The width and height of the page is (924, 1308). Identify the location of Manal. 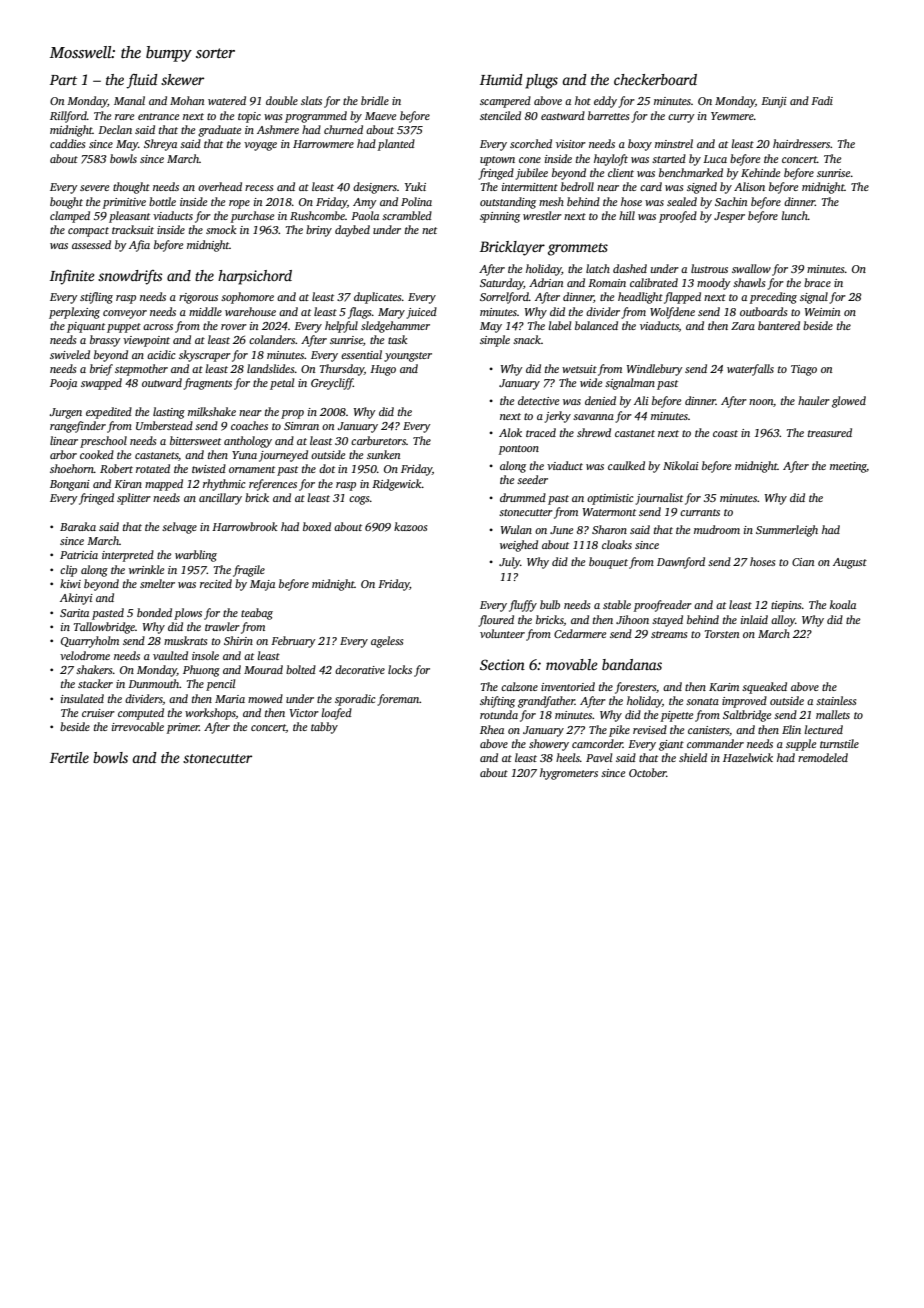
(129, 100).
